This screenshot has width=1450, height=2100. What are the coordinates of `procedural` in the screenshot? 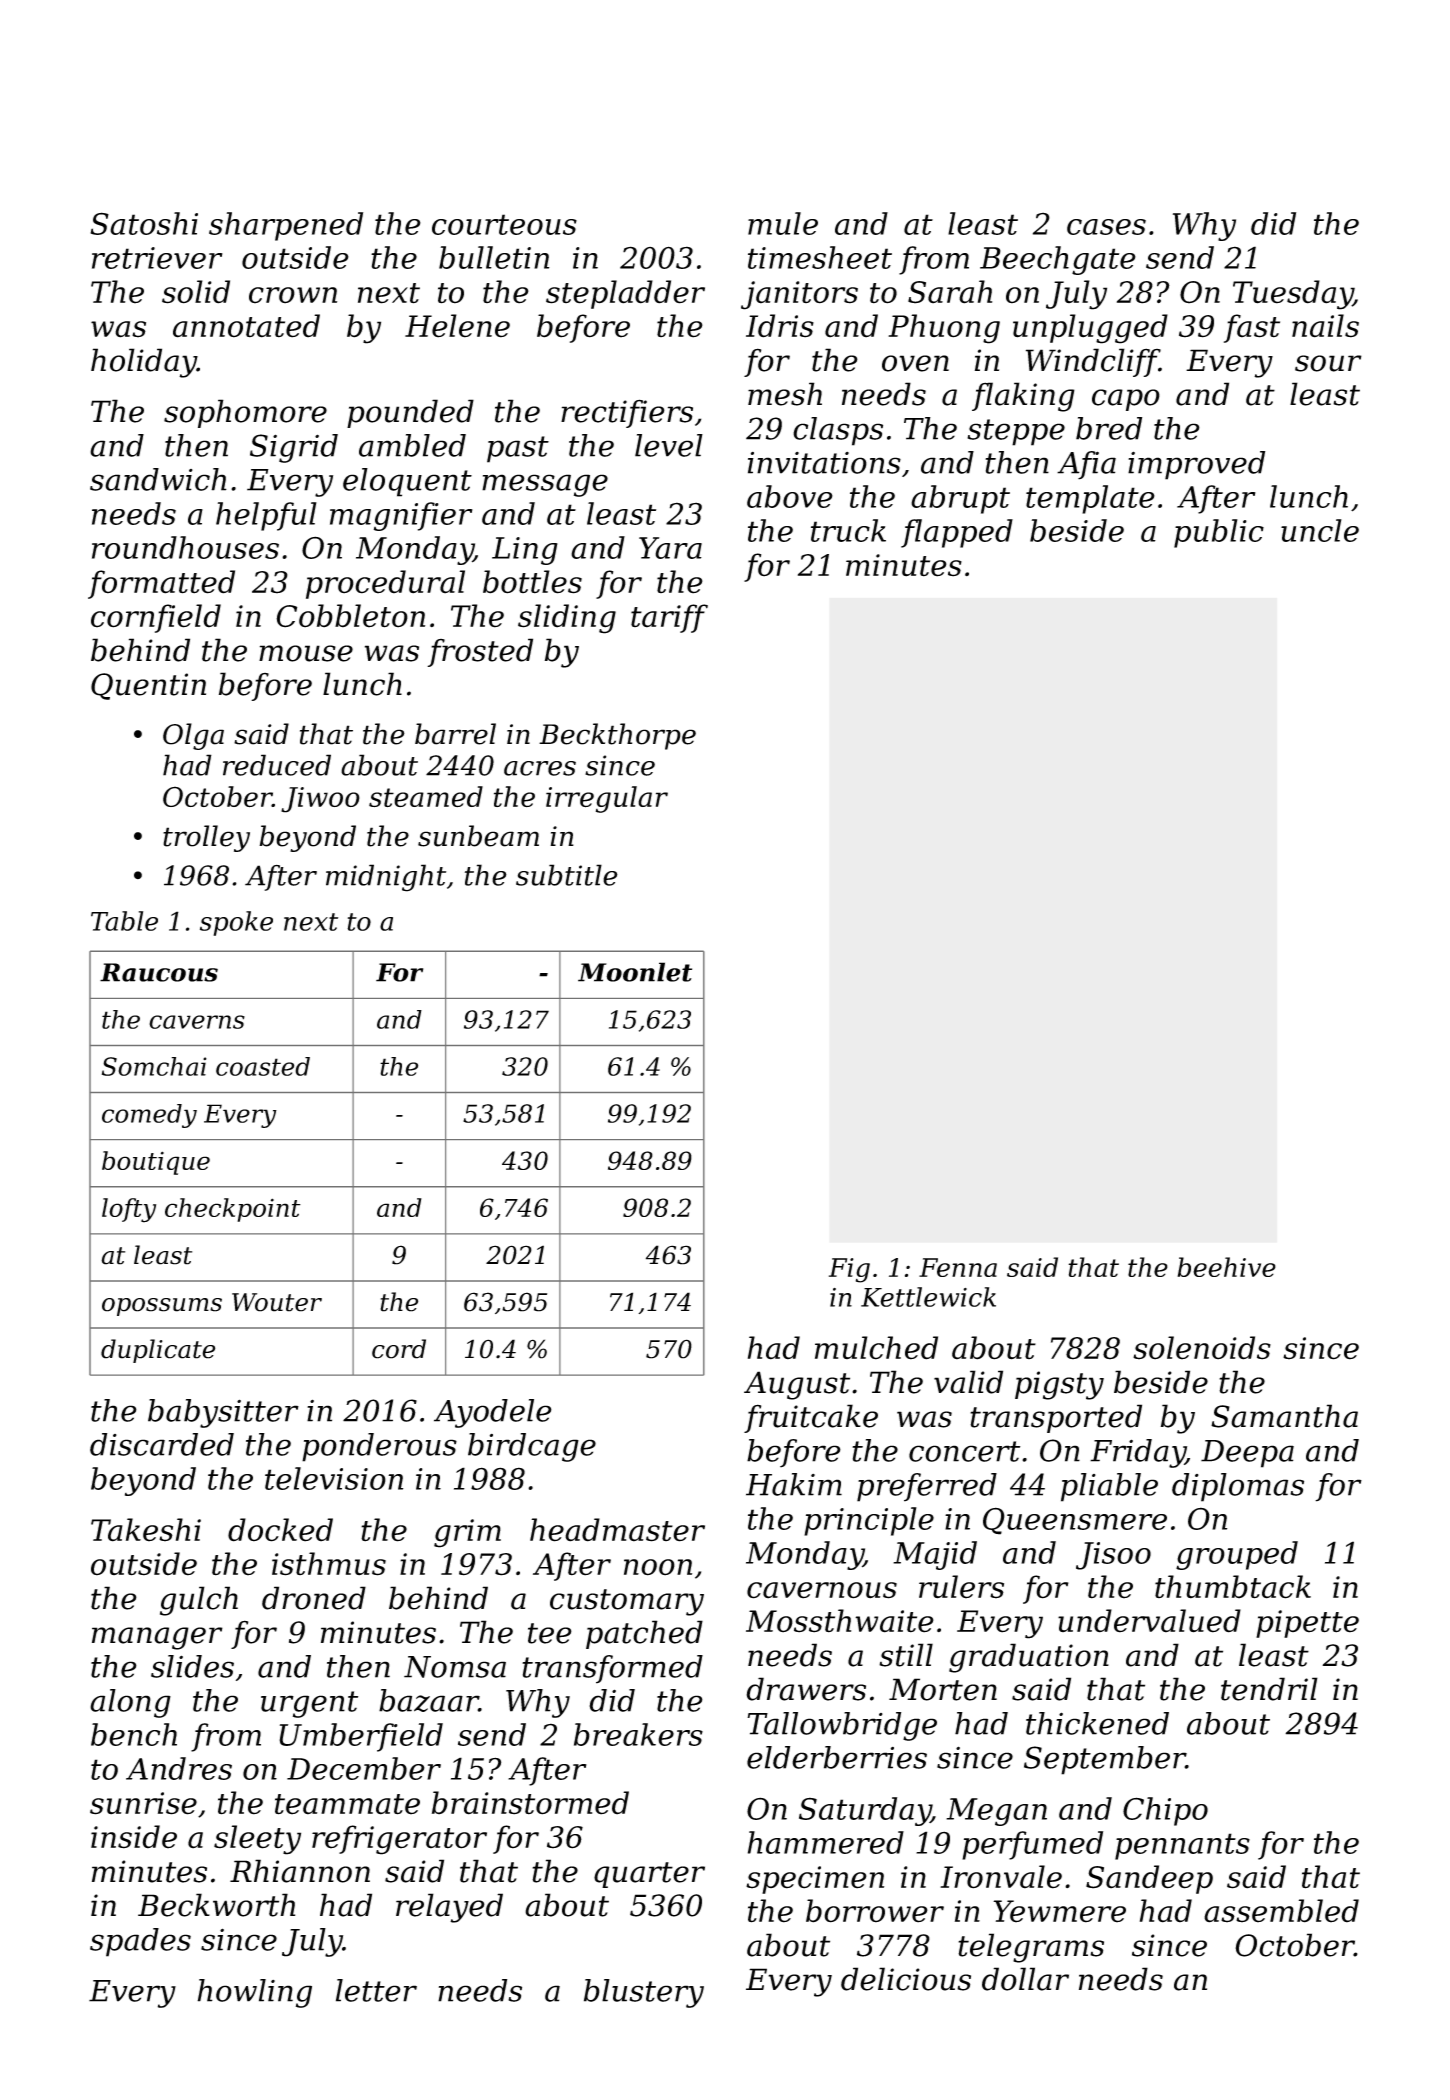 It's located at (385, 584).
